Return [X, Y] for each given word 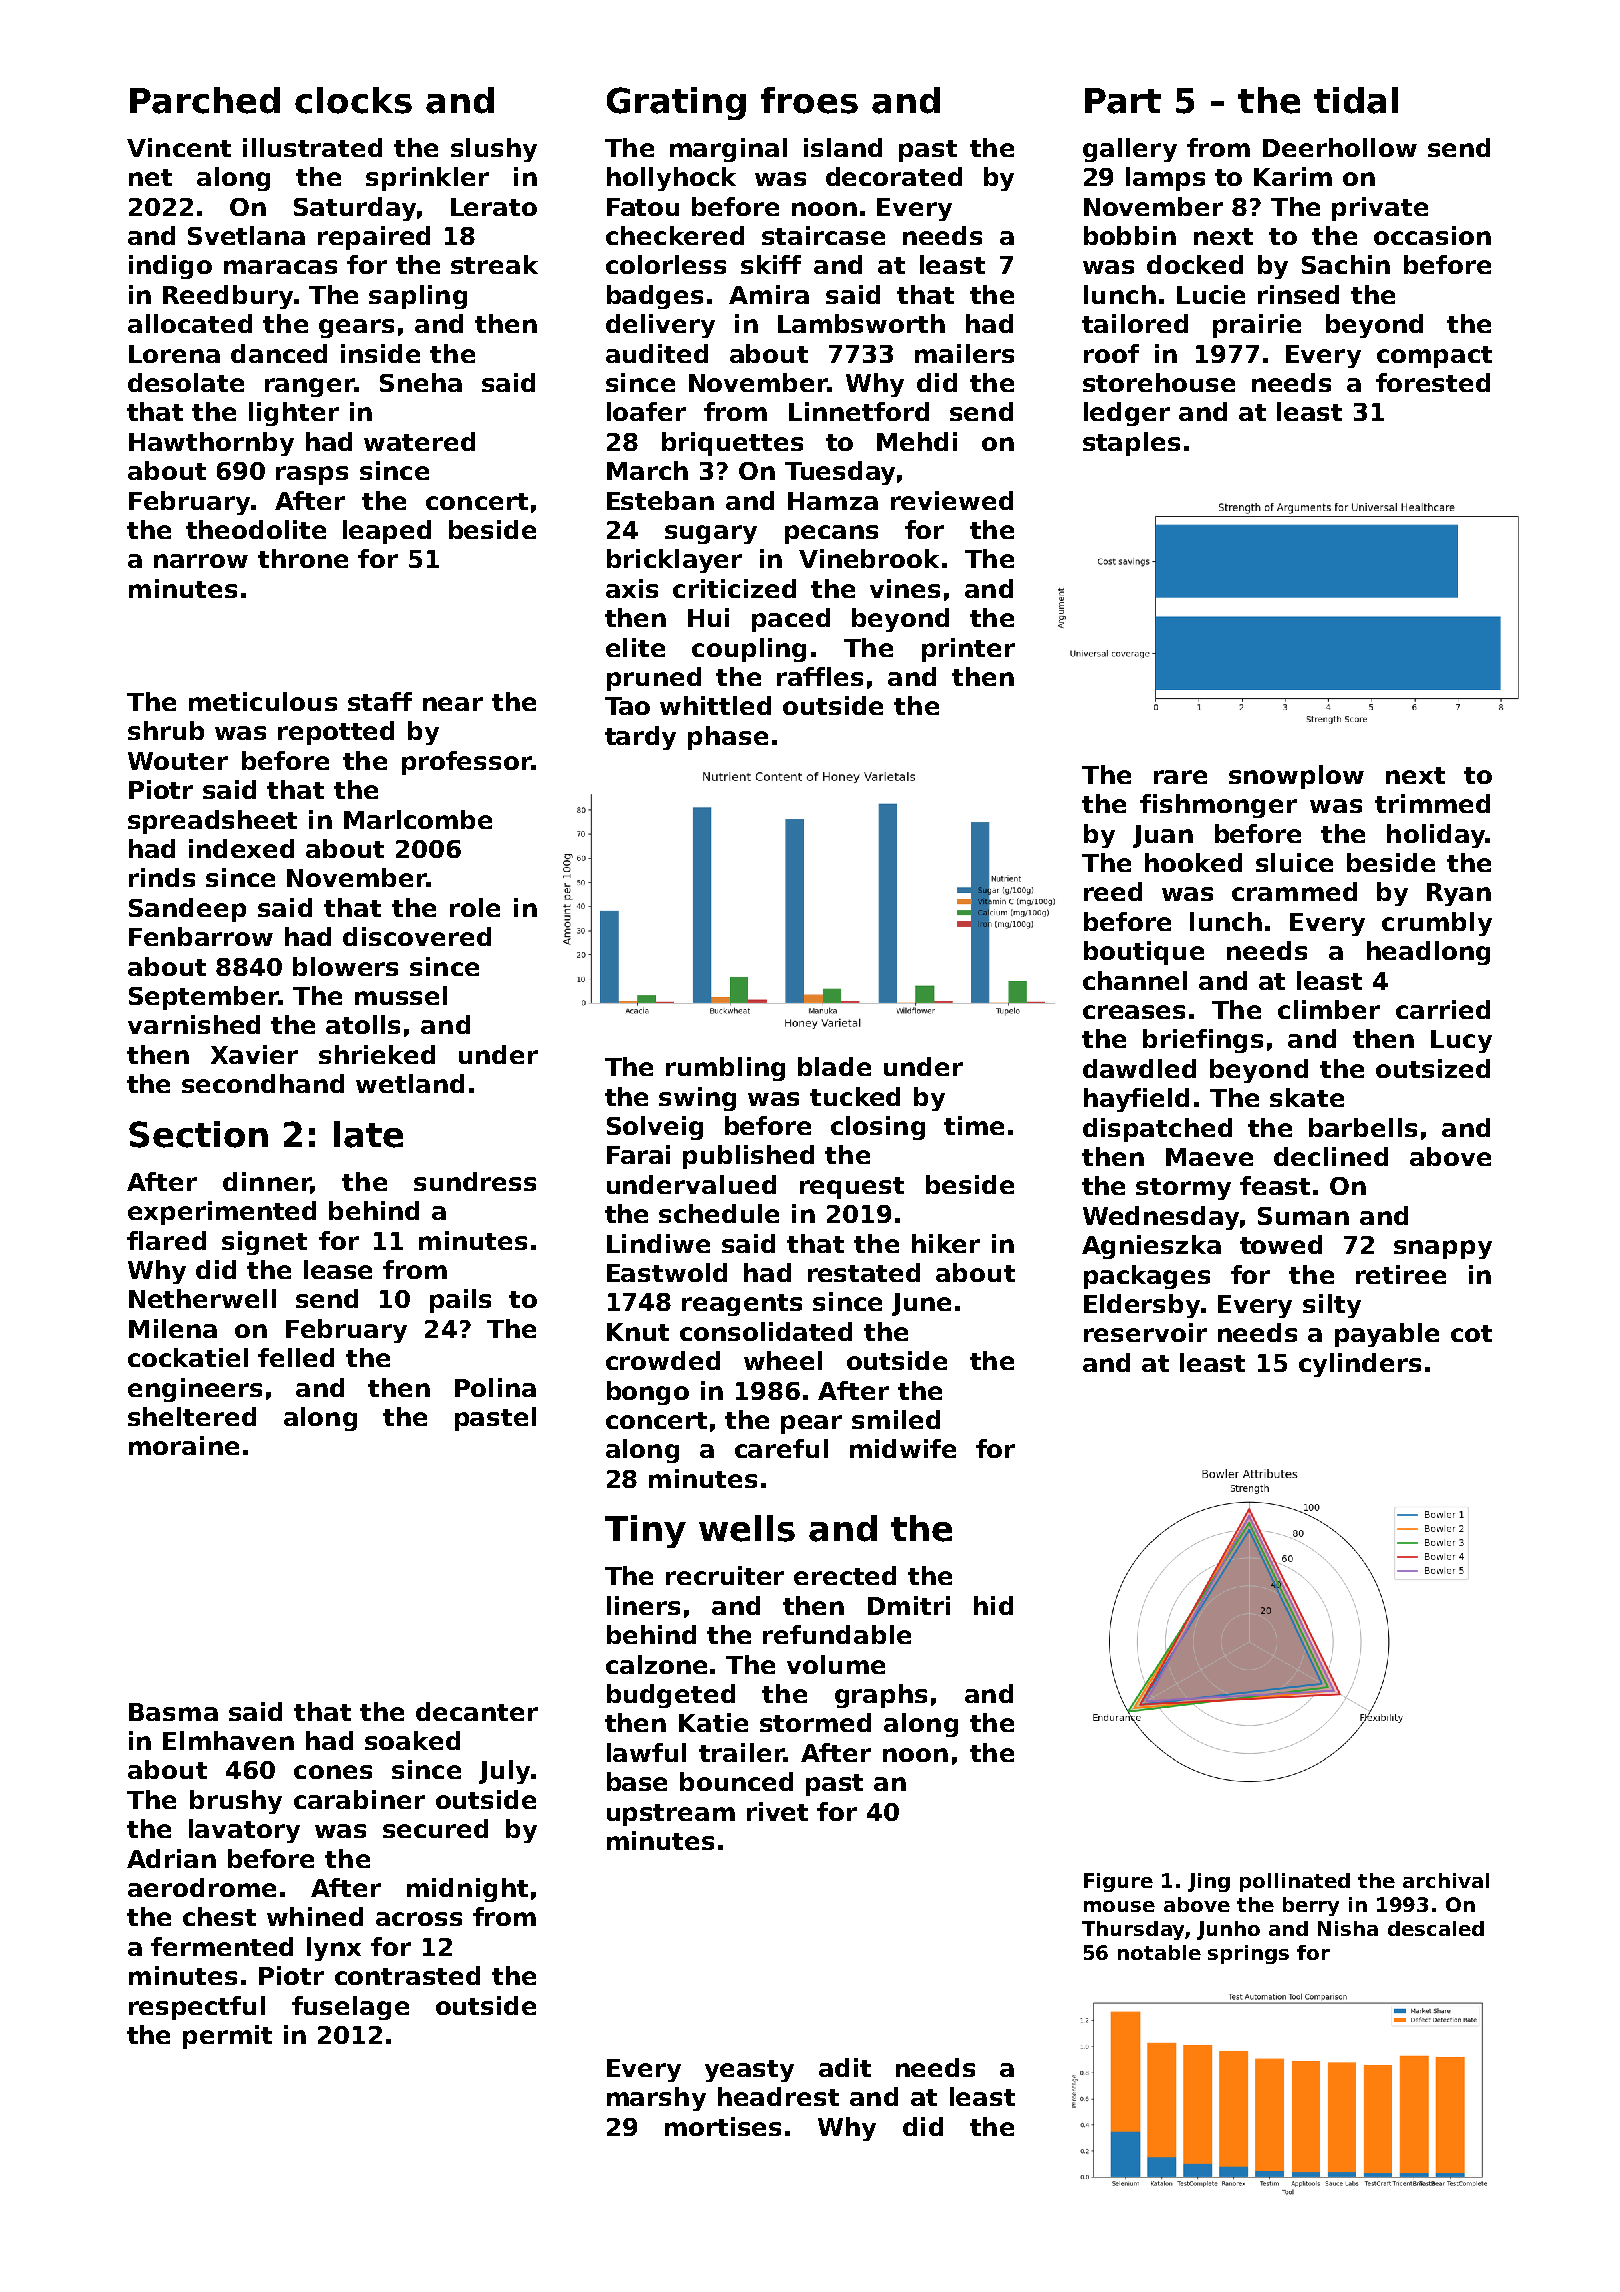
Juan [1163, 836]
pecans [831, 534]
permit [227, 2037]
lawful [646, 1752]
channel [1135, 980]
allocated [190, 323]
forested [1433, 382]
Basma [173, 1712]
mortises [723, 2126]
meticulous [263, 701]
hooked [1193, 862]
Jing [1209, 1882]
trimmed [1432, 803]
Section [198, 1134]
